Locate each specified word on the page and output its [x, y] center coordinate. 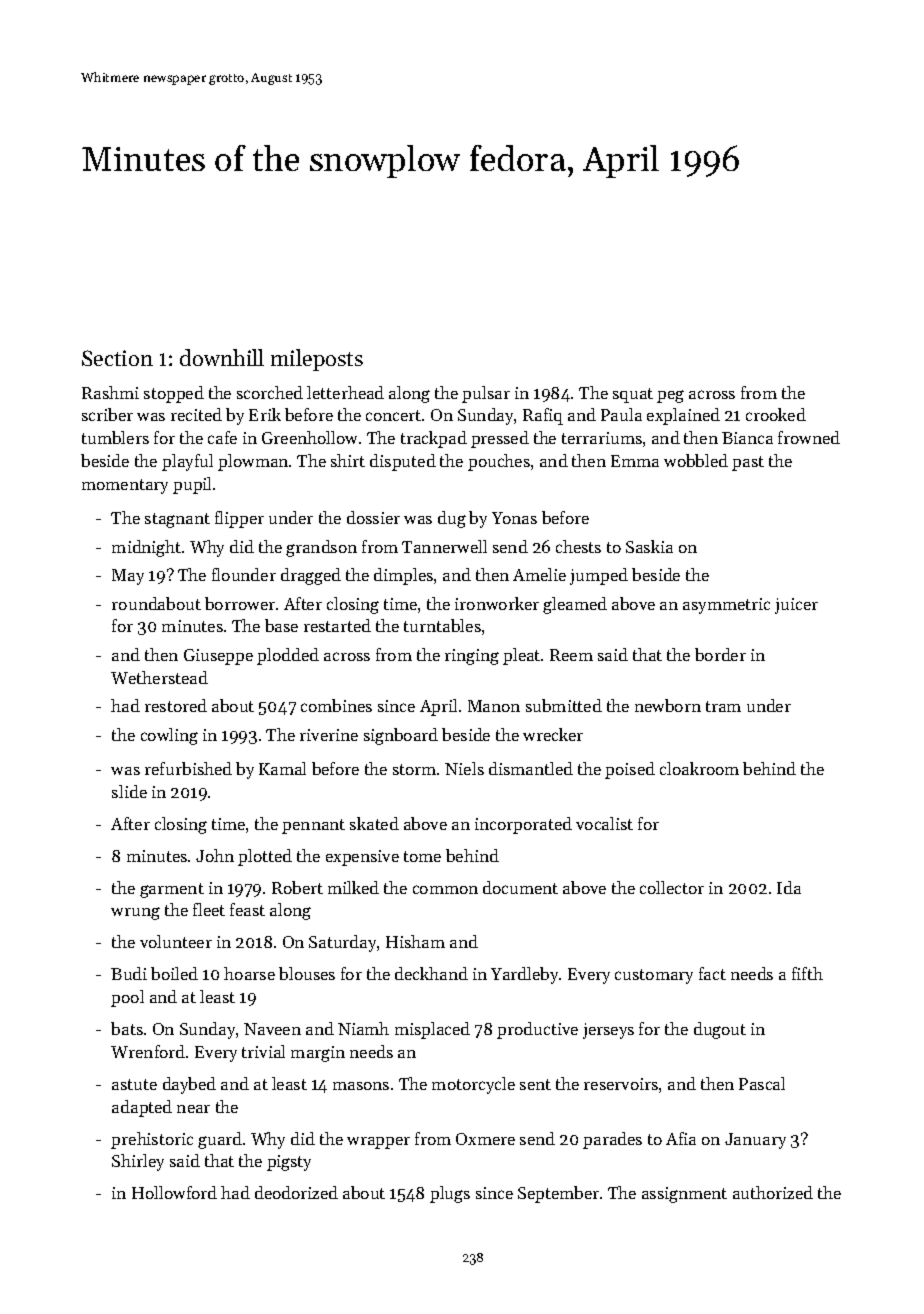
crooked [776, 414]
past [748, 463]
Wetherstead [159, 677]
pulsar [486, 394]
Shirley [138, 1162]
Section [117, 358]
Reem [571, 655]
